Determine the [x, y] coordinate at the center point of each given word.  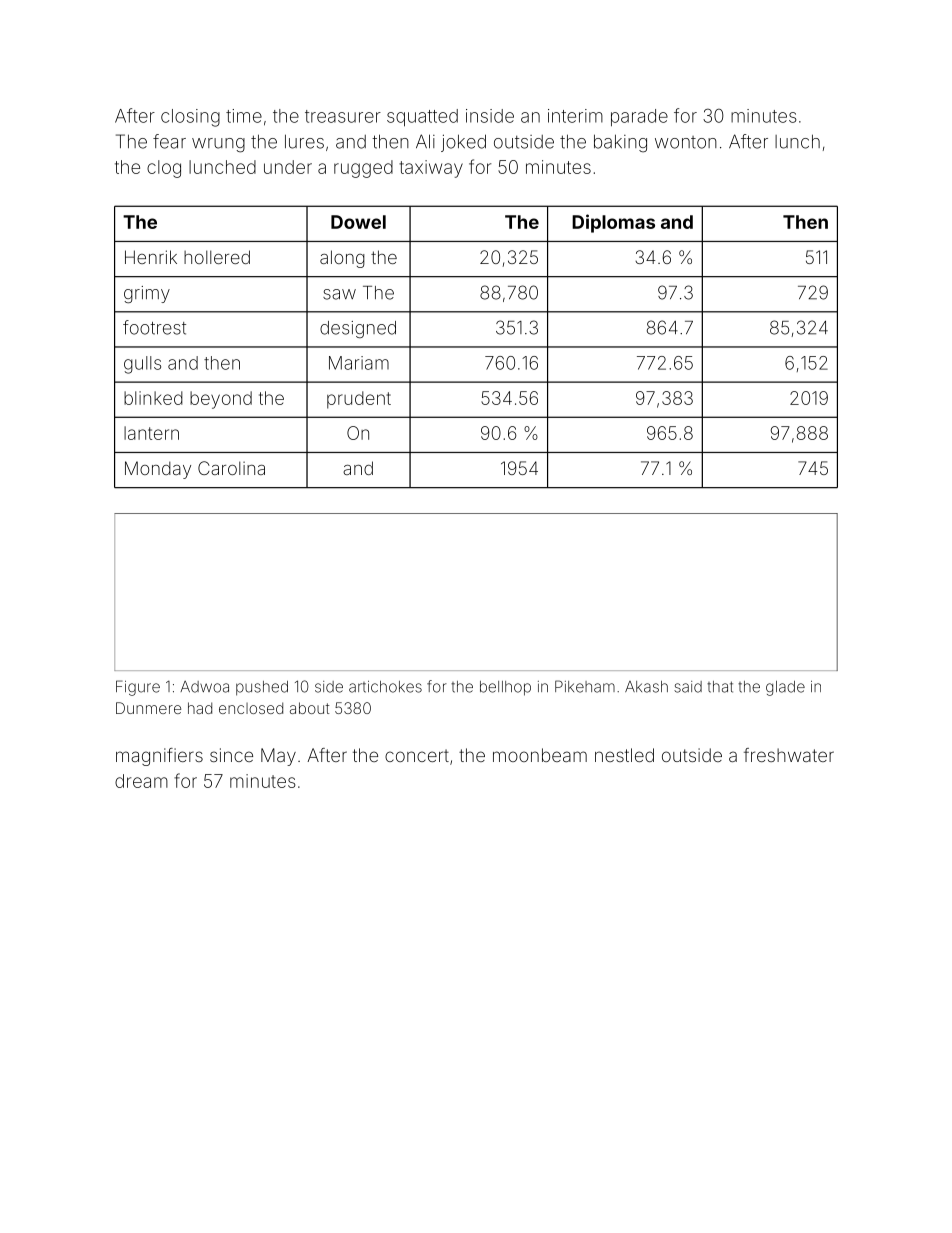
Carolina [231, 468]
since [231, 755]
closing [190, 118]
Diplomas [613, 223]
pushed [262, 688]
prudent [359, 400]
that [720, 687]
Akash [646, 687]
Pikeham [585, 686]
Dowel [358, 222]
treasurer [343, 116]
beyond [221, 400]
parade [639, 117]
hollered [217, 257]
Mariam [359, 363]
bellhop [505, 688]
